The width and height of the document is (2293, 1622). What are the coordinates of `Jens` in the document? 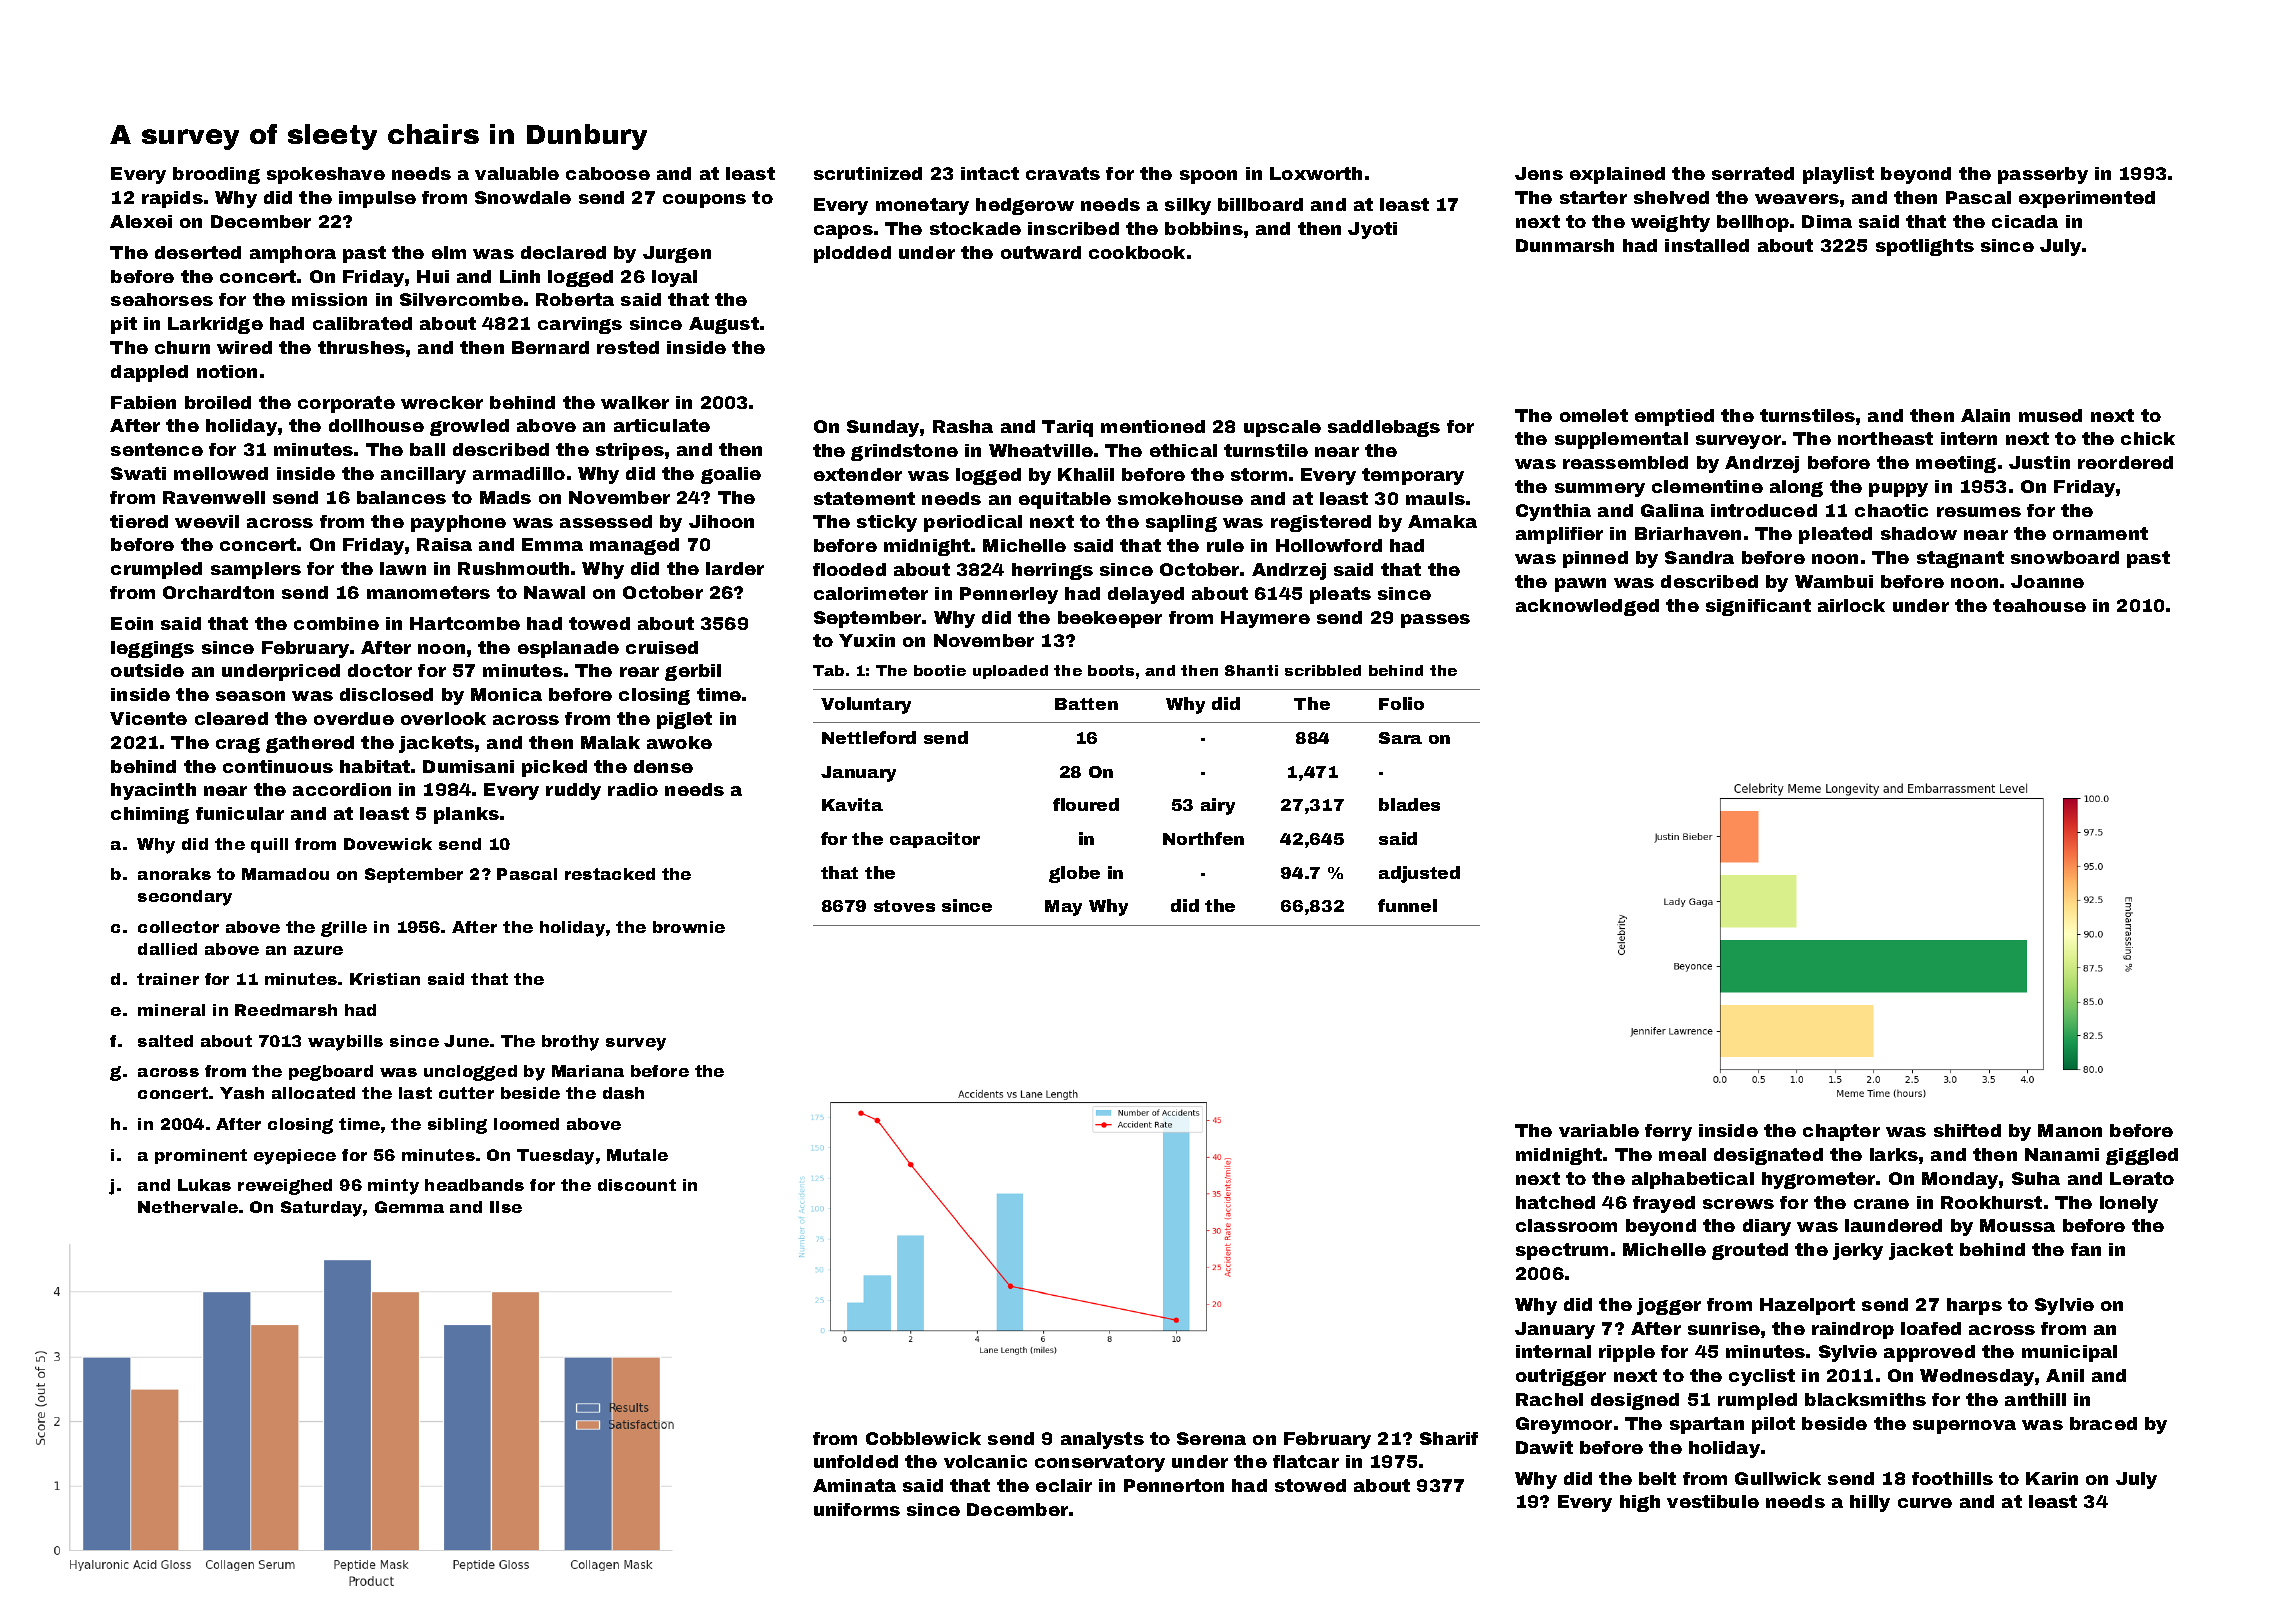 It's located at (1539, 173).
